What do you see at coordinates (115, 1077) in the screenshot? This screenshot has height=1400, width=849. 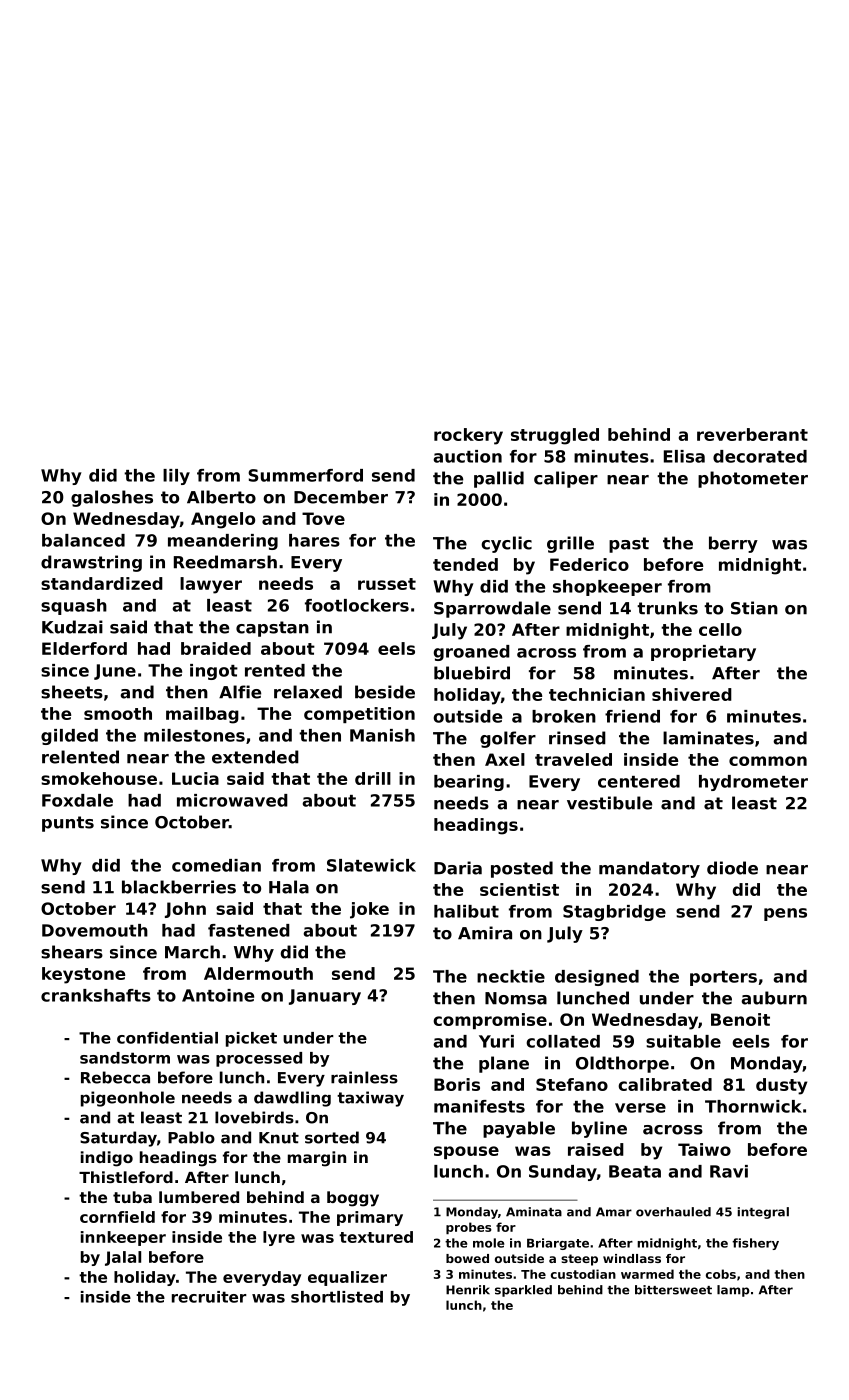 I see `Rebecca` at bounding box center [115, 1077].
